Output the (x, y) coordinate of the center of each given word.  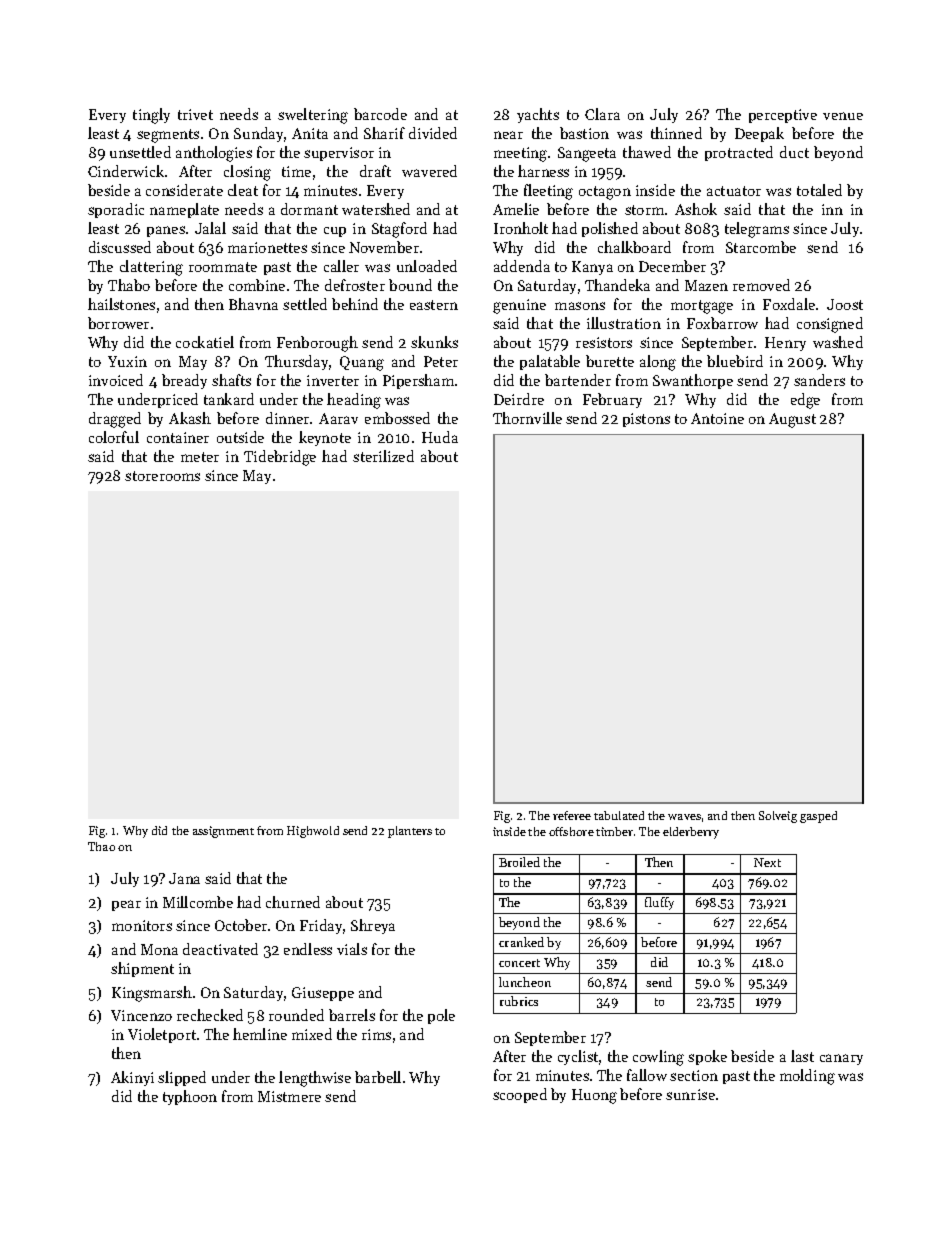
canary (841, 1059)
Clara (602, 114)
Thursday (296, 362)
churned (293, 902)
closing (247, 173)
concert (519, 963)
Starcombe (761, 247)
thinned (676, 133)
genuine (519, 306)
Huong (594, 1096)
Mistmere (289, 1096)
